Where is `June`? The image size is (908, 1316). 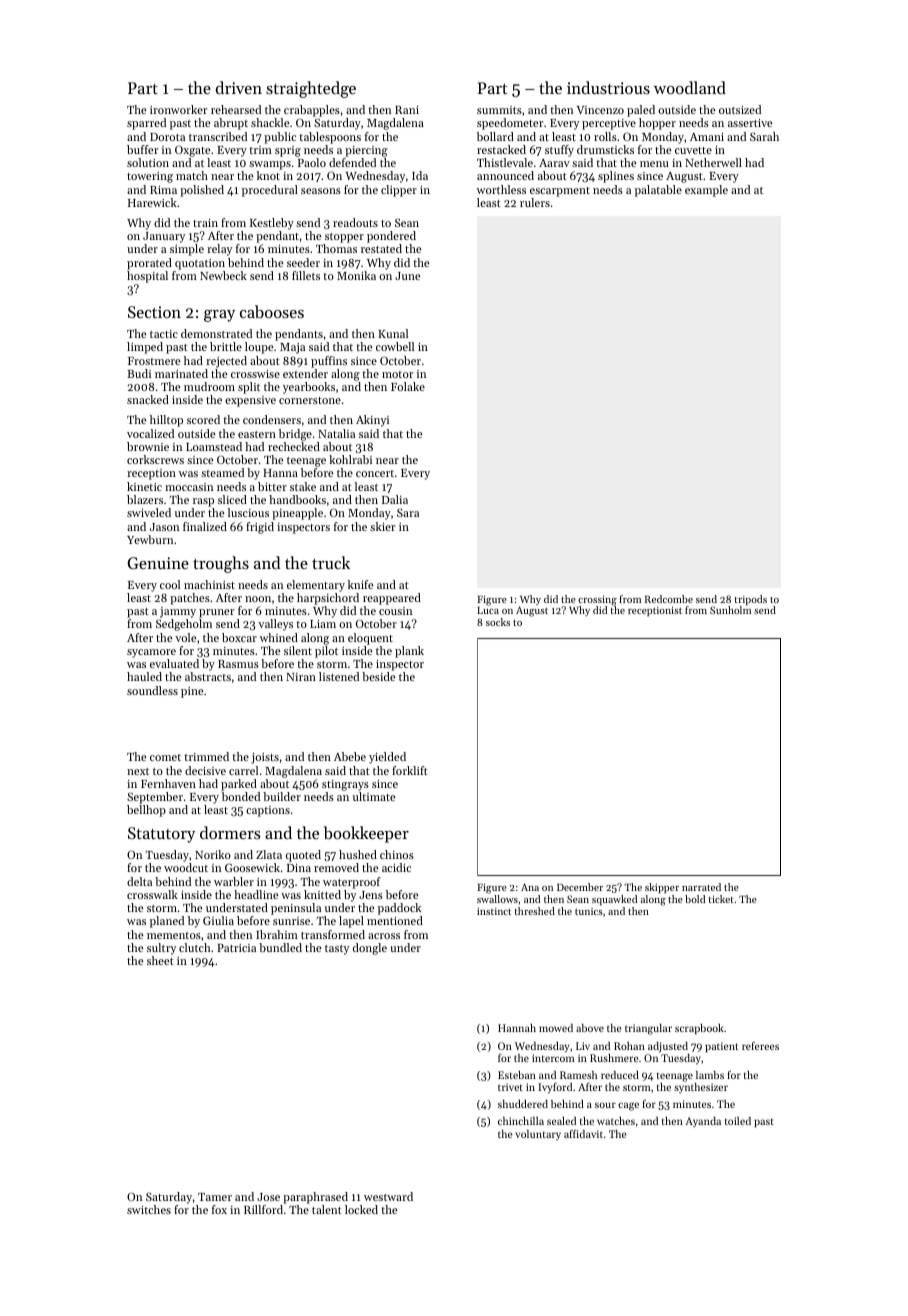
June is located at coordinates (407, 276).
